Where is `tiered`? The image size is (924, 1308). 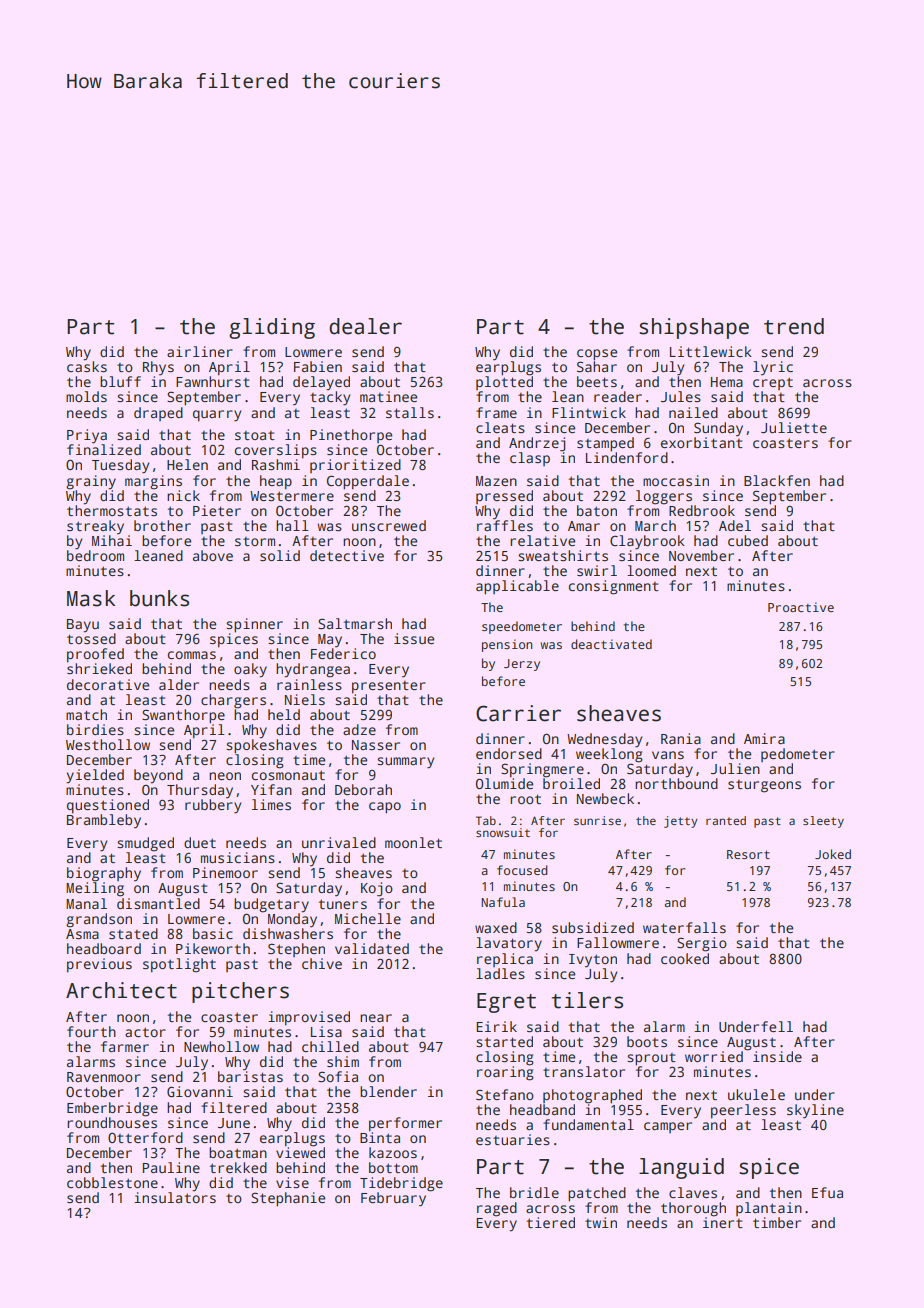 tiered is located at coordinates (551, 1222).
